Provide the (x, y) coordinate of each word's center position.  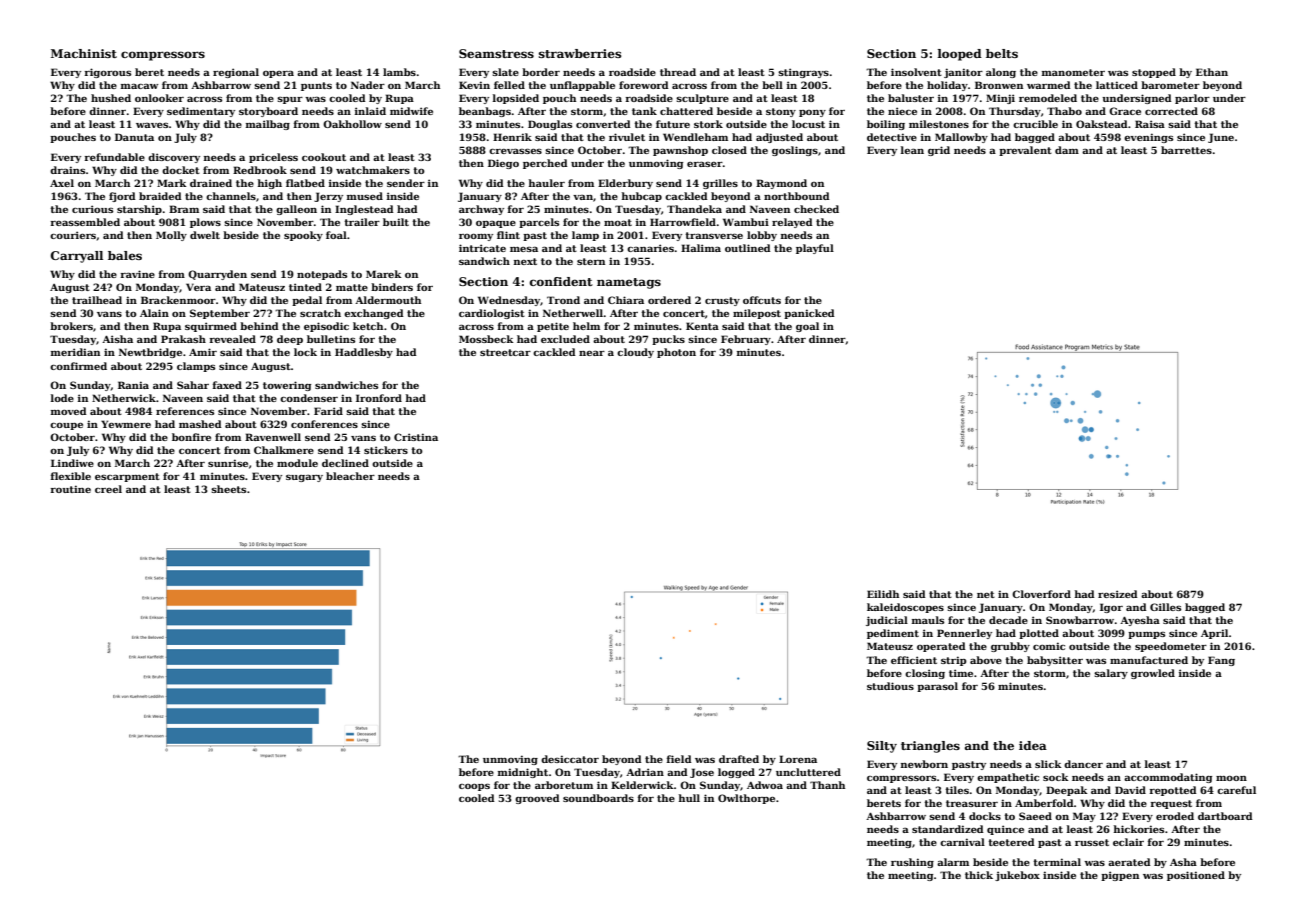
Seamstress (496, 53)
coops (474, 787)
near (592, 353)
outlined (748, 248)
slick (1048, 764)
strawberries (580, 53)
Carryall (77, 257)
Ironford (379, 398)
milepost (757, 314)
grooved (537, 799)
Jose (702, 773)
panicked (809, 314)
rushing (912, 863)
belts (1002, 53)
